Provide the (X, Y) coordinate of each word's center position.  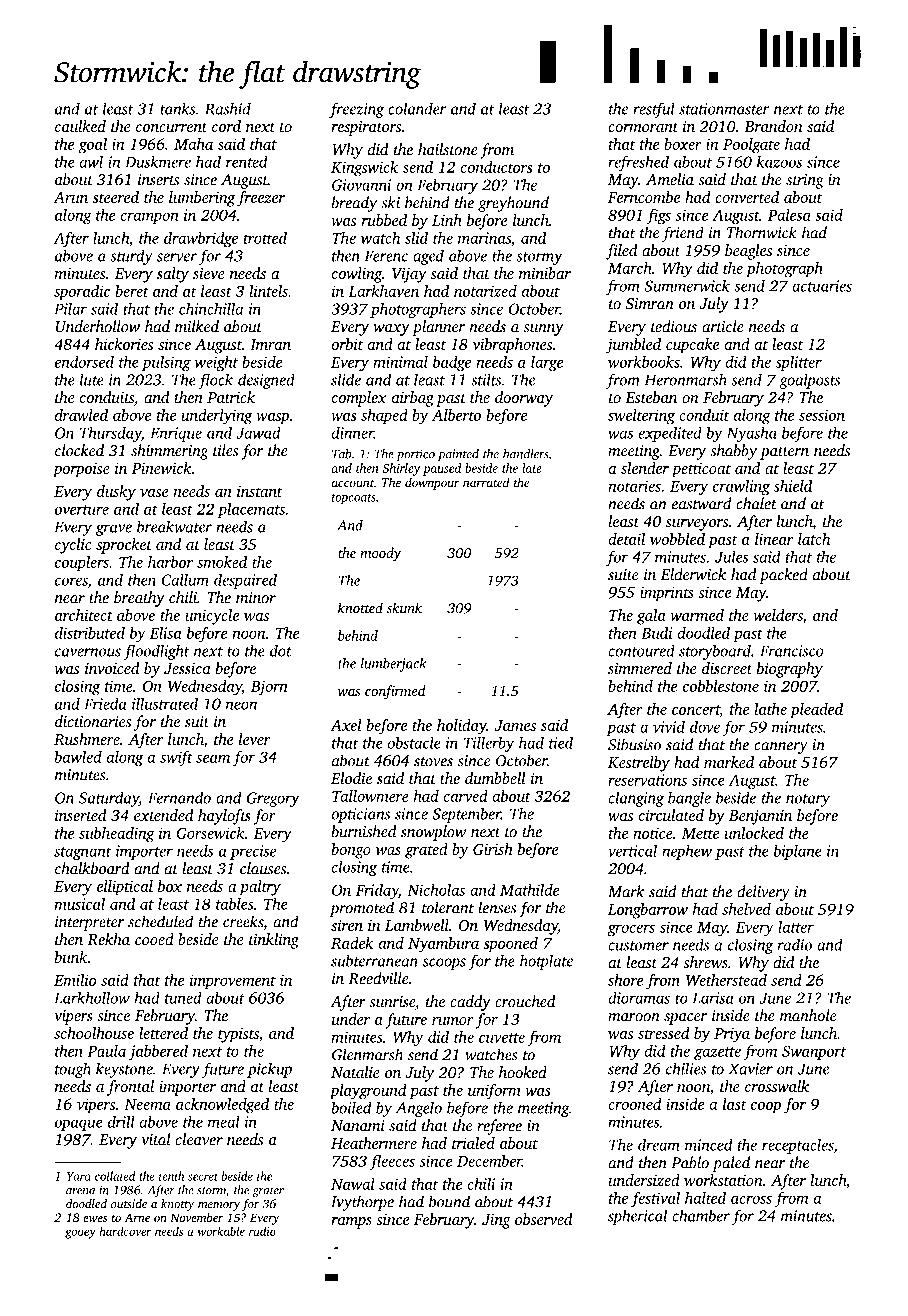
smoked (222, 562)
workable (221, 1231)
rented (246, 161)
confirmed (395, 692)
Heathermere (374, 1143)
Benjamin (760, 817)
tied (561, 742)
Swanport (814, 1052)
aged (428, 257)
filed (622, 252)
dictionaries (93, 721)
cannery (781, 748)
